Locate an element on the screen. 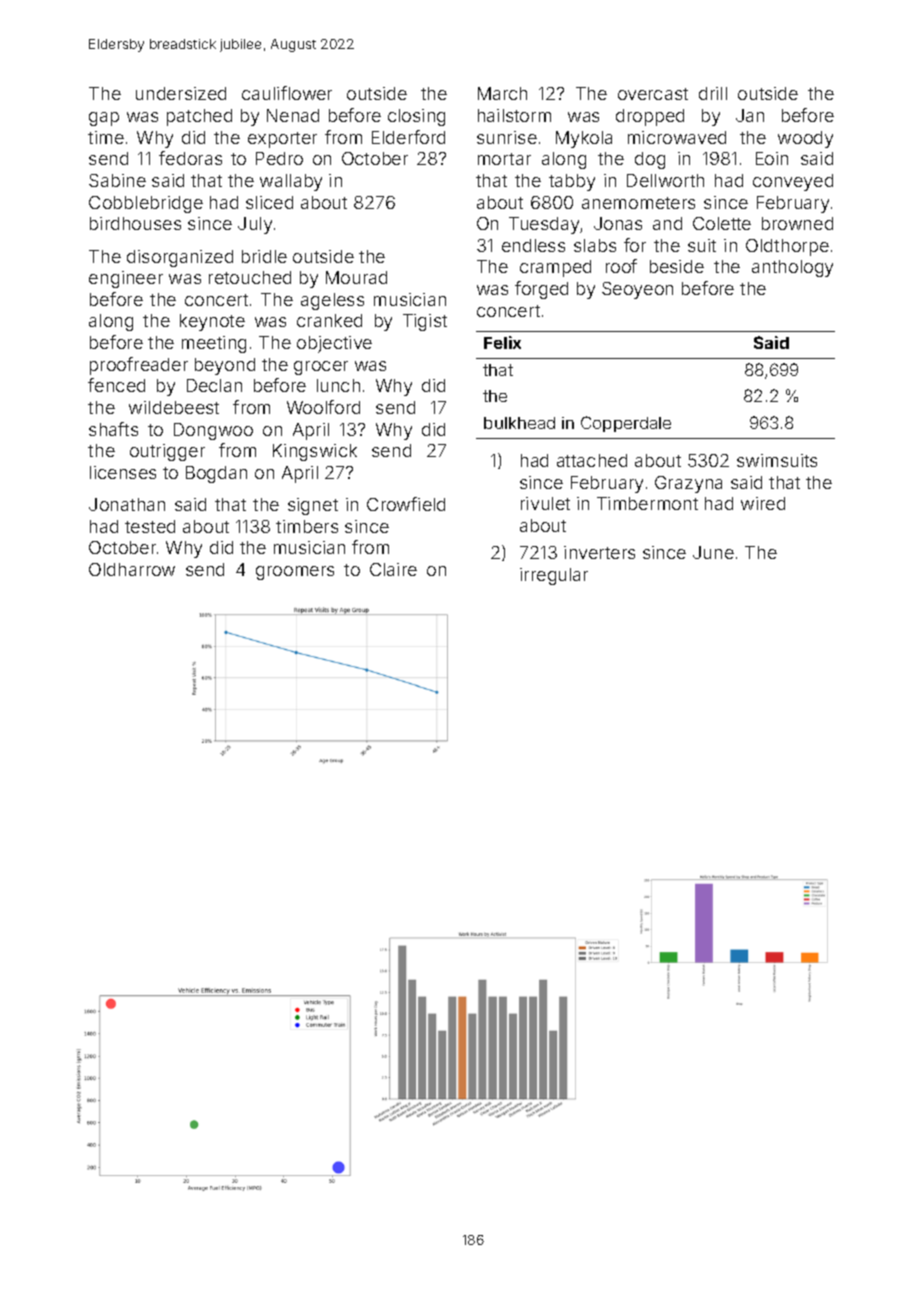 This screenshot has height=1311, width=924. drill is located at coordinates (713, 93).
